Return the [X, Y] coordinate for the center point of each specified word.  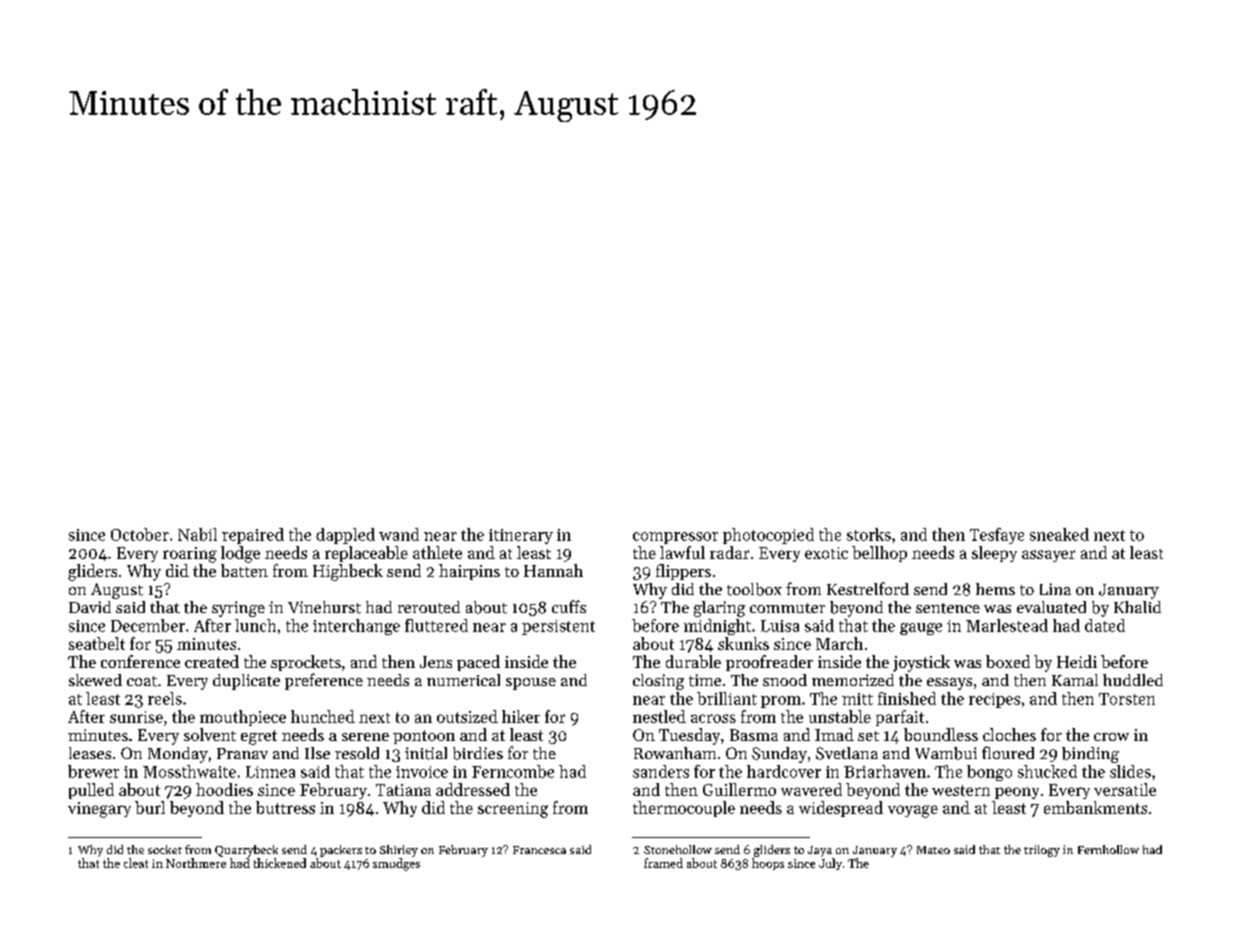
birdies [478, 753]
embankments [1095, 807]
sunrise [136, 717]
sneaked [1059, 534]
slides [1130, 771]
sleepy [994, 554]
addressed [473, 789]
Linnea [270, 772]
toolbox [754, 589]
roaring [190, 555]
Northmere [196, 863]
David [90, 607]
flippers [683, 572]
